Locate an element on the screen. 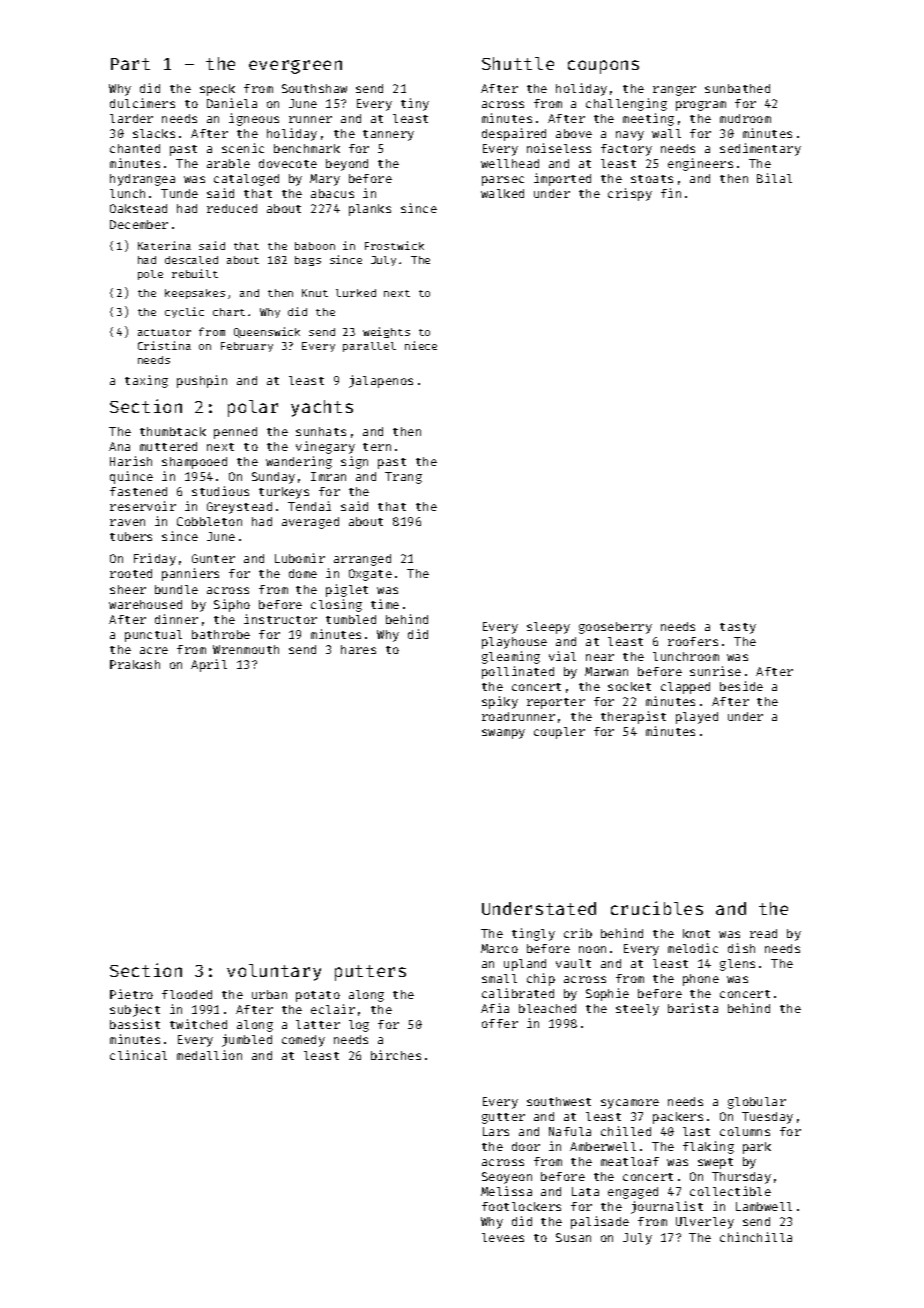 The image size is (924, 1308). levees is located at coordinates (503, 1237).
